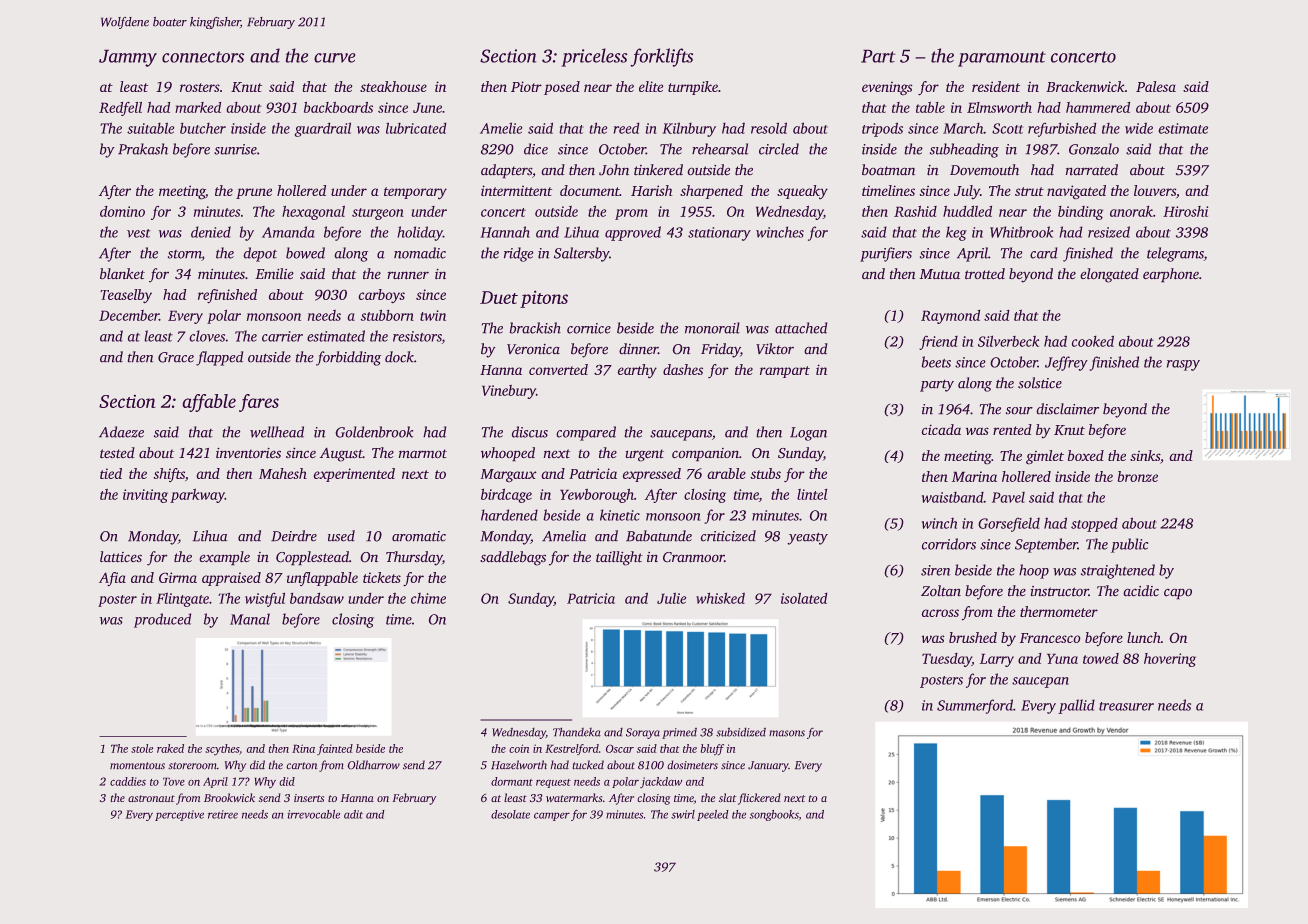 The height and width of the image is (924, 1308). I want to click on Logan, so click(808, 434).
